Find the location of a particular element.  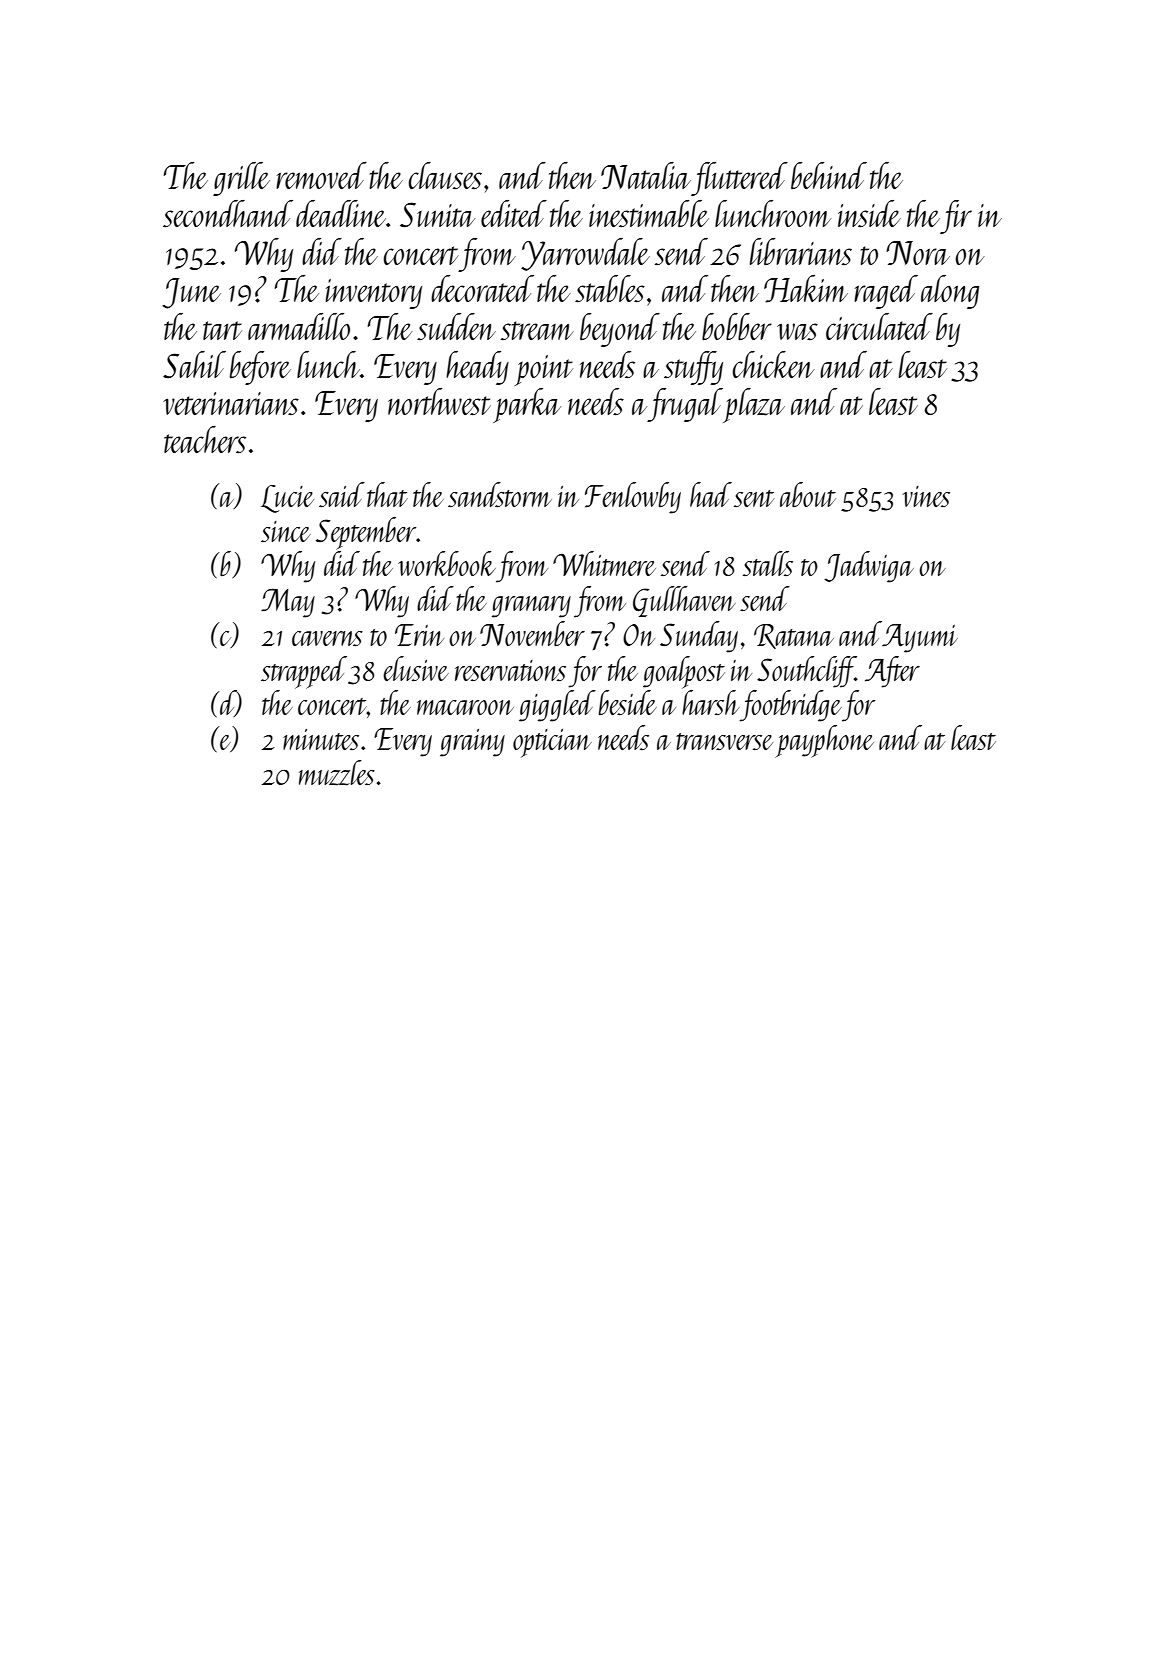

strapped is located at coordinates (304, 672).
